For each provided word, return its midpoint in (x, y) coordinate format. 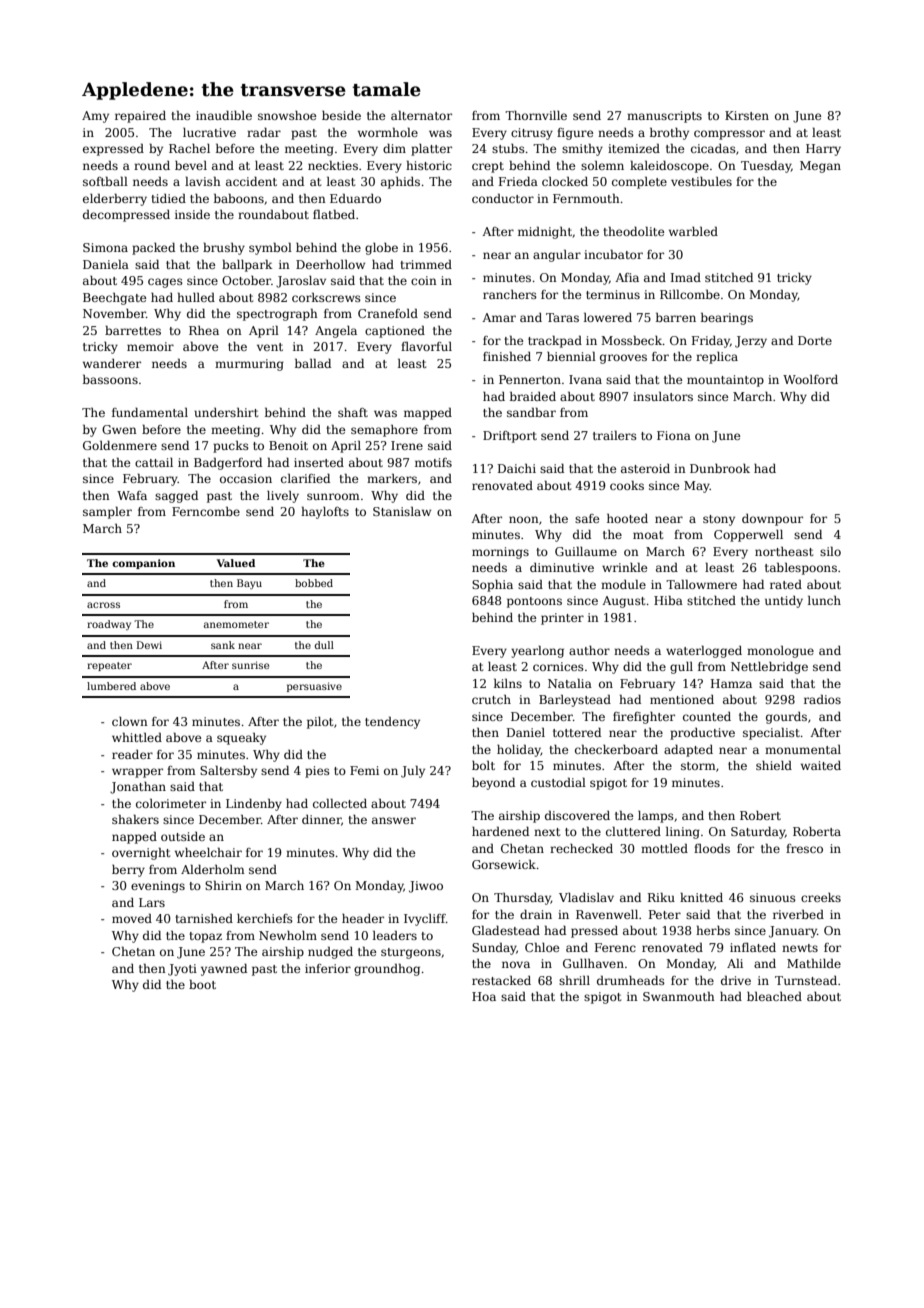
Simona (105, 247)
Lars (152, 902)
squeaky (241, 739)
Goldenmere (120, 445)
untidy (784, 602)
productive (702, 734)
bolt (483, 765)
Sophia (492, 586)
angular (557, 256)
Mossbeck (632, 340)
